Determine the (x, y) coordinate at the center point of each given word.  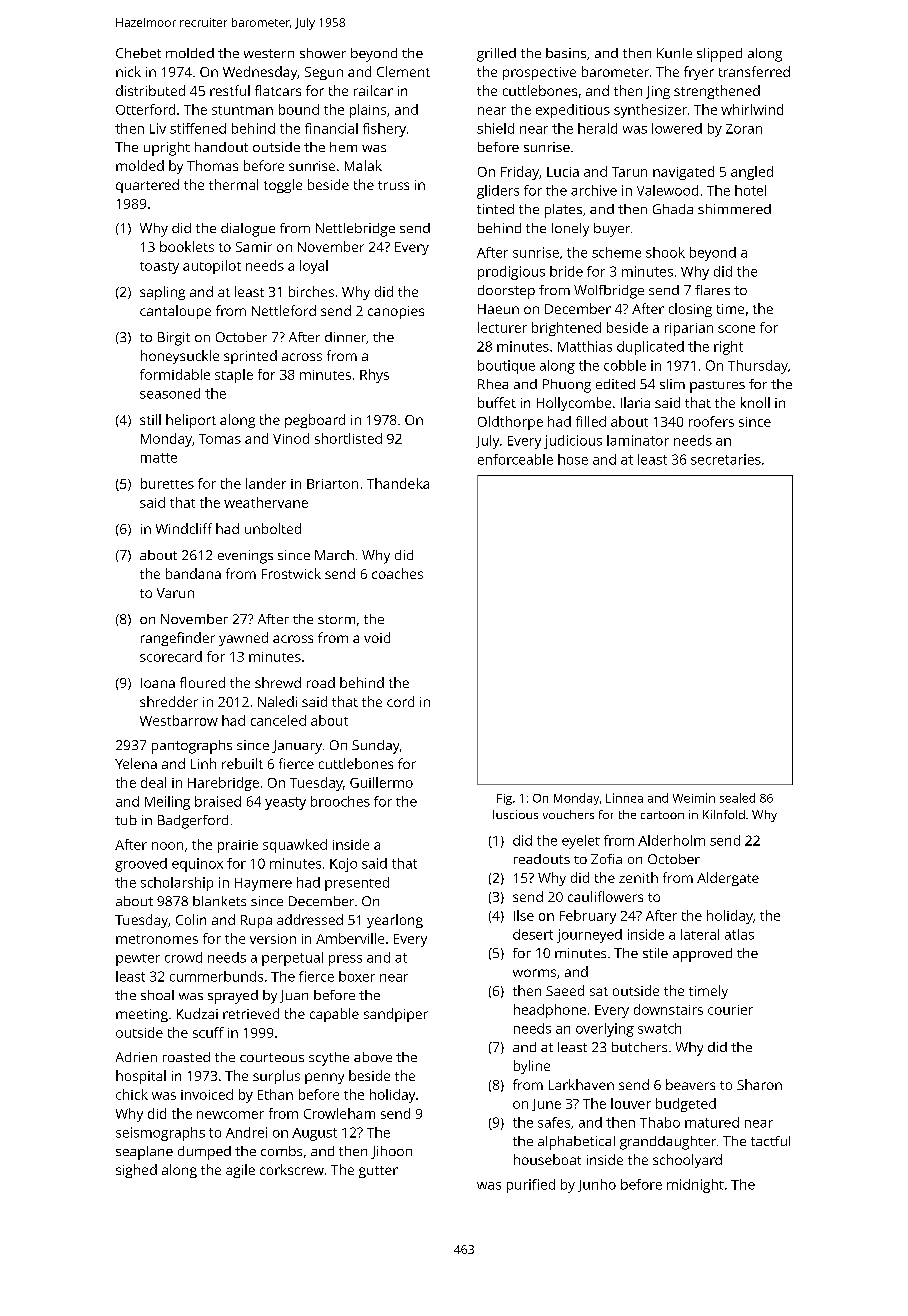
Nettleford (284, 310)
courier (730, 1010)
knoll (755, 402)
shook (665, 252)
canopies (396, 312)
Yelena (136, 763)
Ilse (524, 915)
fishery (384, 130)
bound (299, 109)
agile (240, 1171)
